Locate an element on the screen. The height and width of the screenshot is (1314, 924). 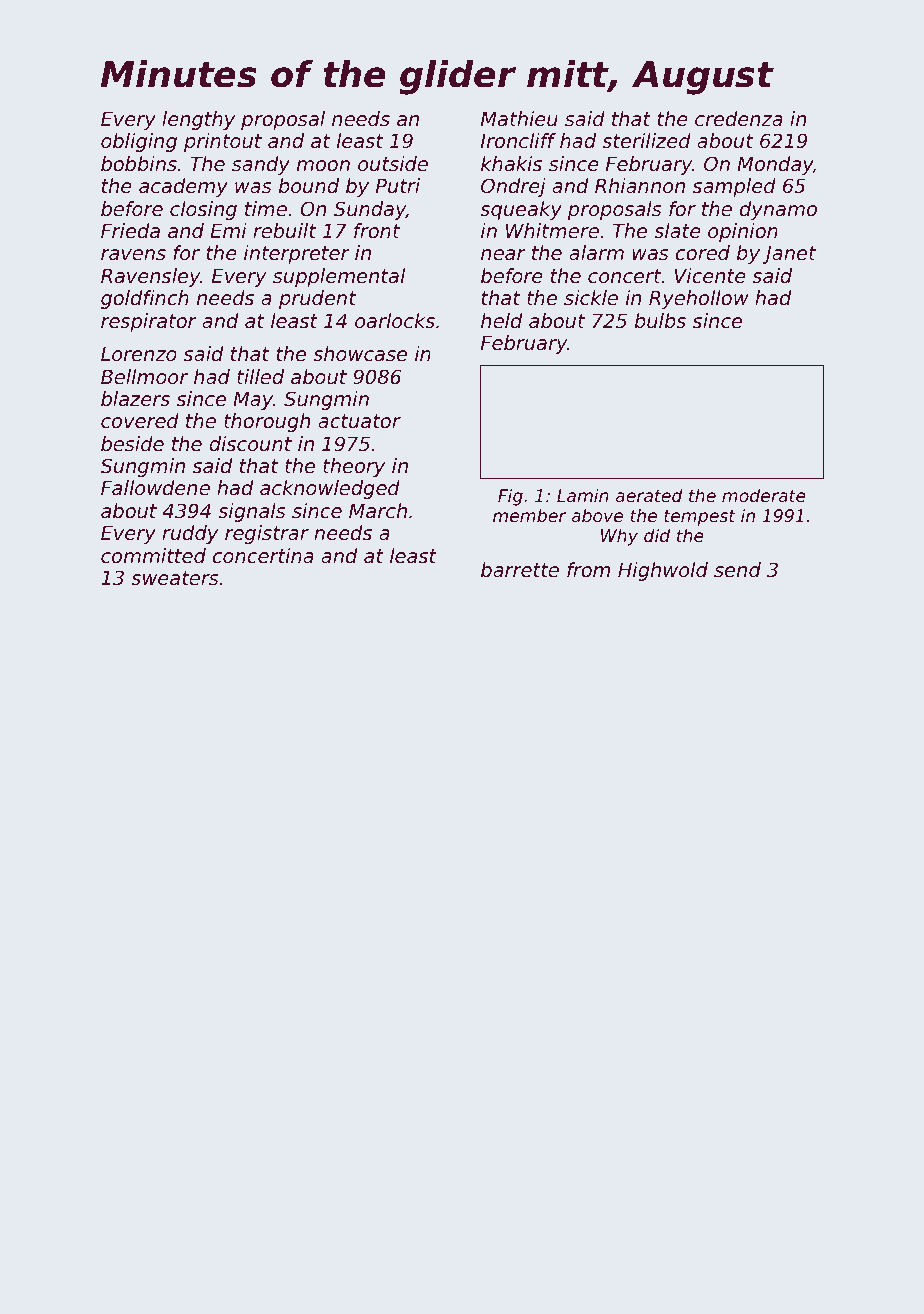
Monday is located at coordinates (775, 165).
